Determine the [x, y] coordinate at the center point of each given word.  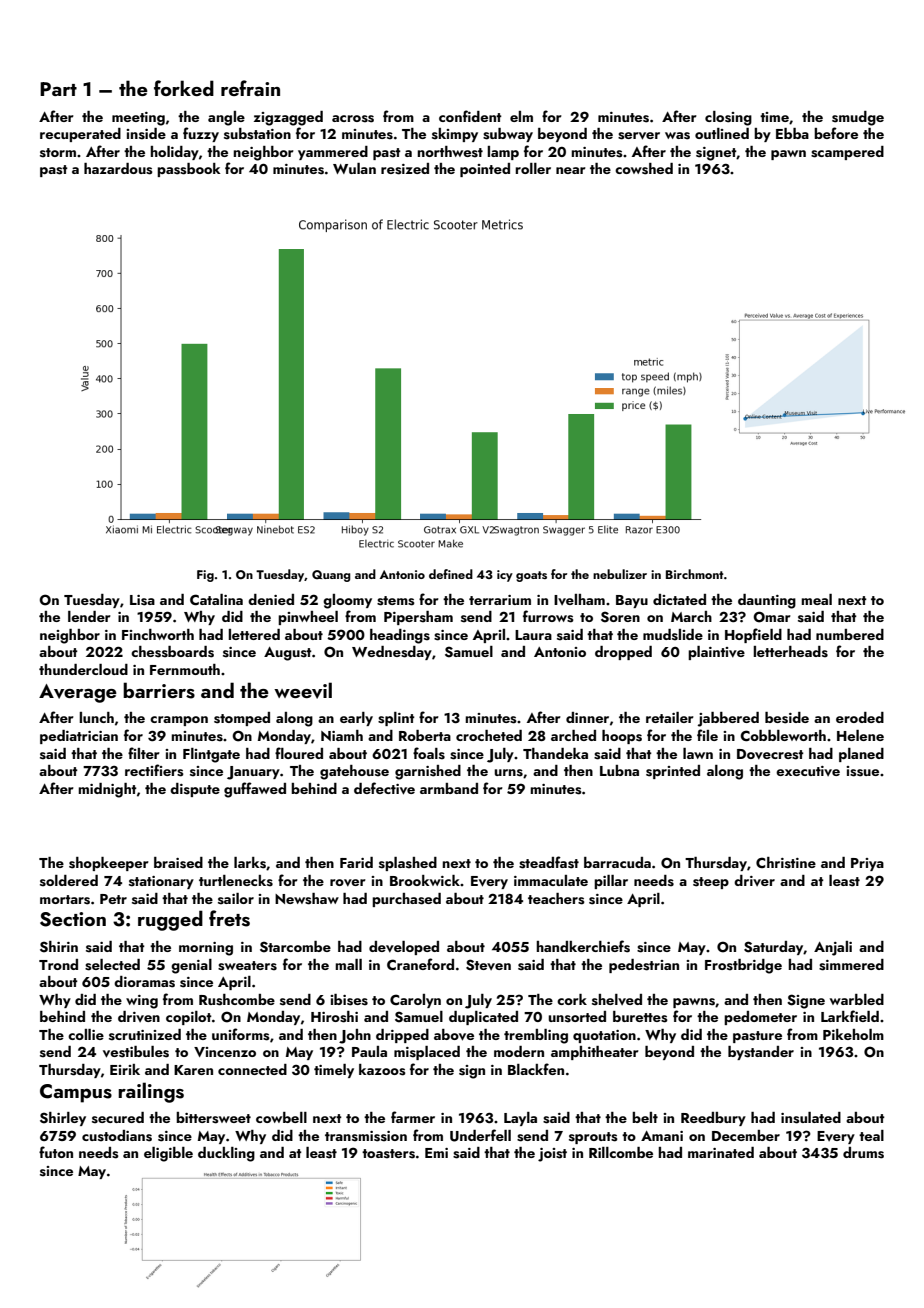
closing [728, 118]
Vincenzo [225, 1052]
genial [191, 966]
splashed [408, 864]
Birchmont [694, 574]
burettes [640, 1017]
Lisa [142, 600]
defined [451, 574]
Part [58, 89]
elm [521, 116]
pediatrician [79, 737]
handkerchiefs [583, 946]
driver [754, 880]
